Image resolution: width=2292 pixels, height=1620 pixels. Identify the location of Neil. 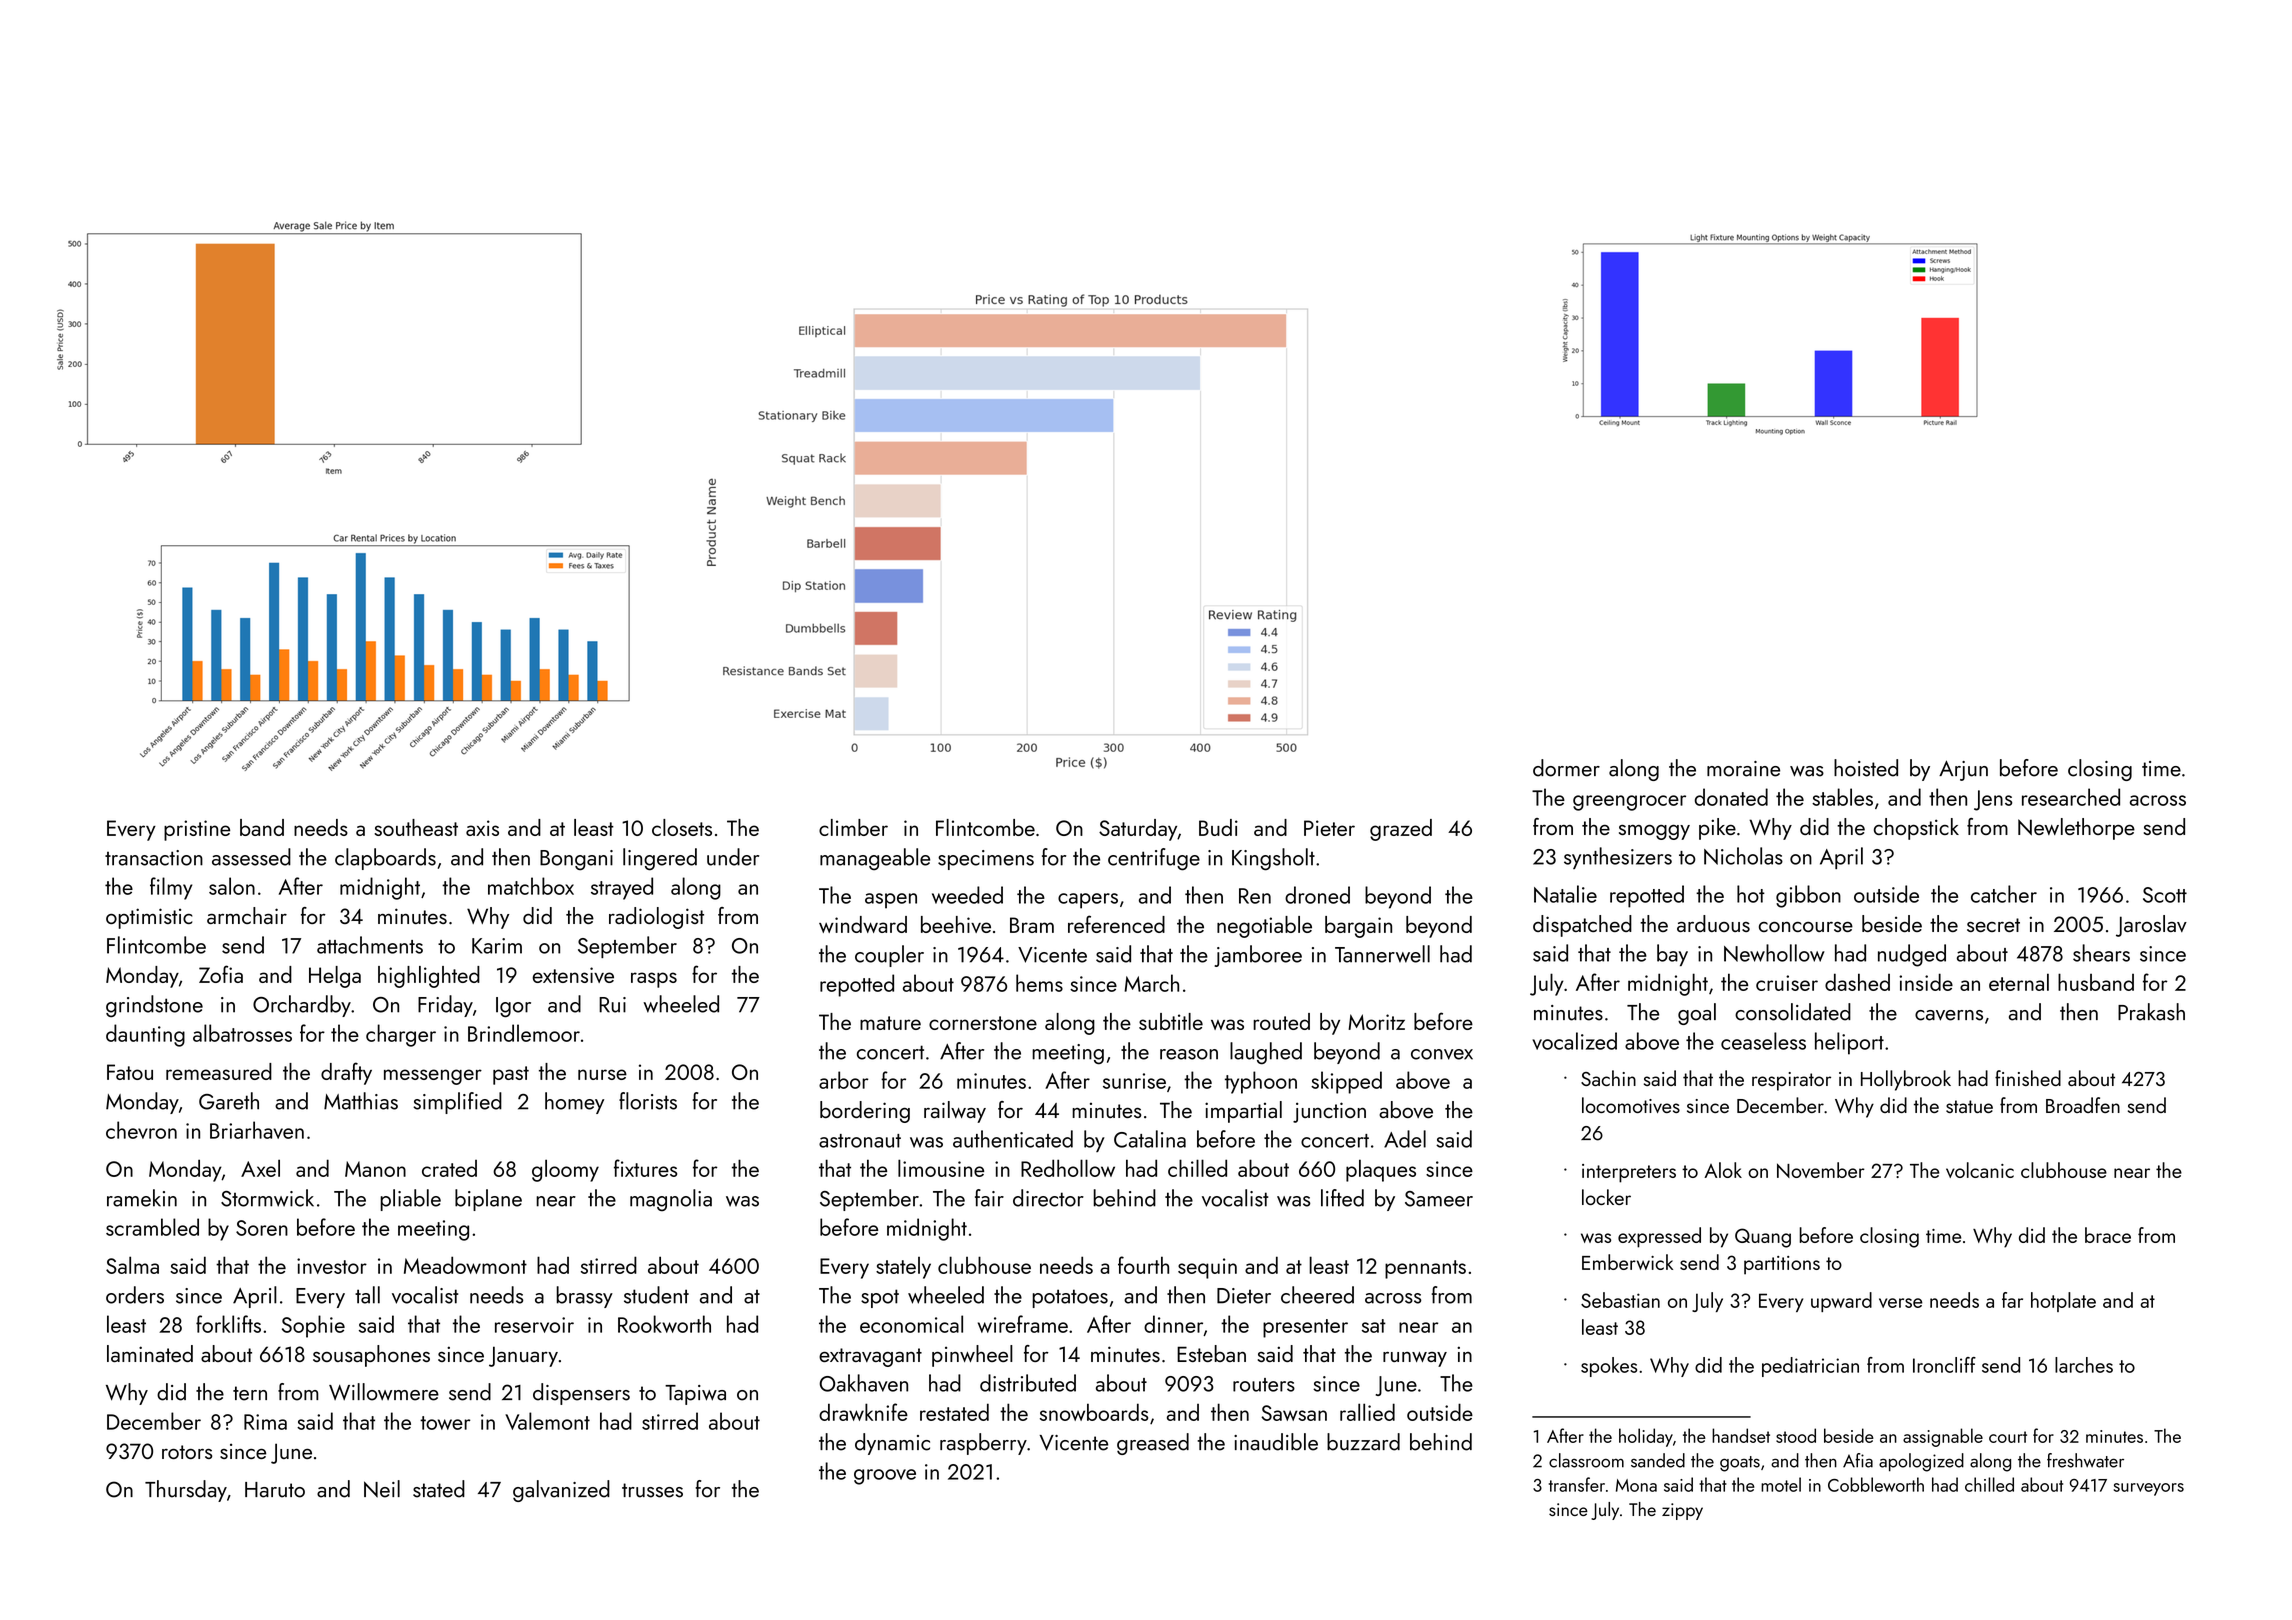
(382, 1489).
